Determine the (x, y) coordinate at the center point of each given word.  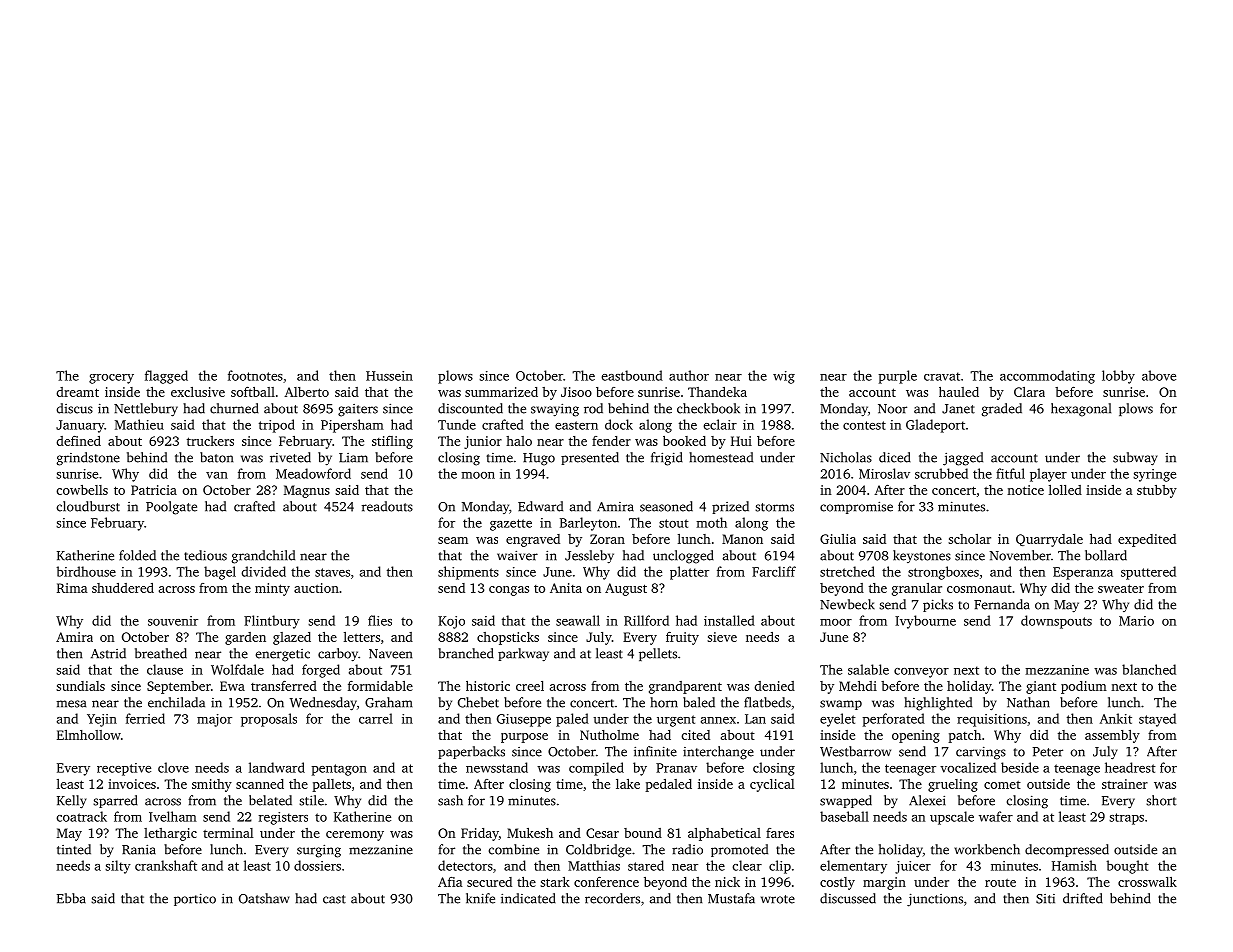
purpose (524, 738)
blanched (1149, 669)
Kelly (72, 802)
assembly (1112, 736)
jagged (963, 459)
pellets (658, 654)
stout (674, 523)
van (217, 475)
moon (478, 475)
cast (334, 899)
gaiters (358, 410)
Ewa (232, 686)
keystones (922, 556)
